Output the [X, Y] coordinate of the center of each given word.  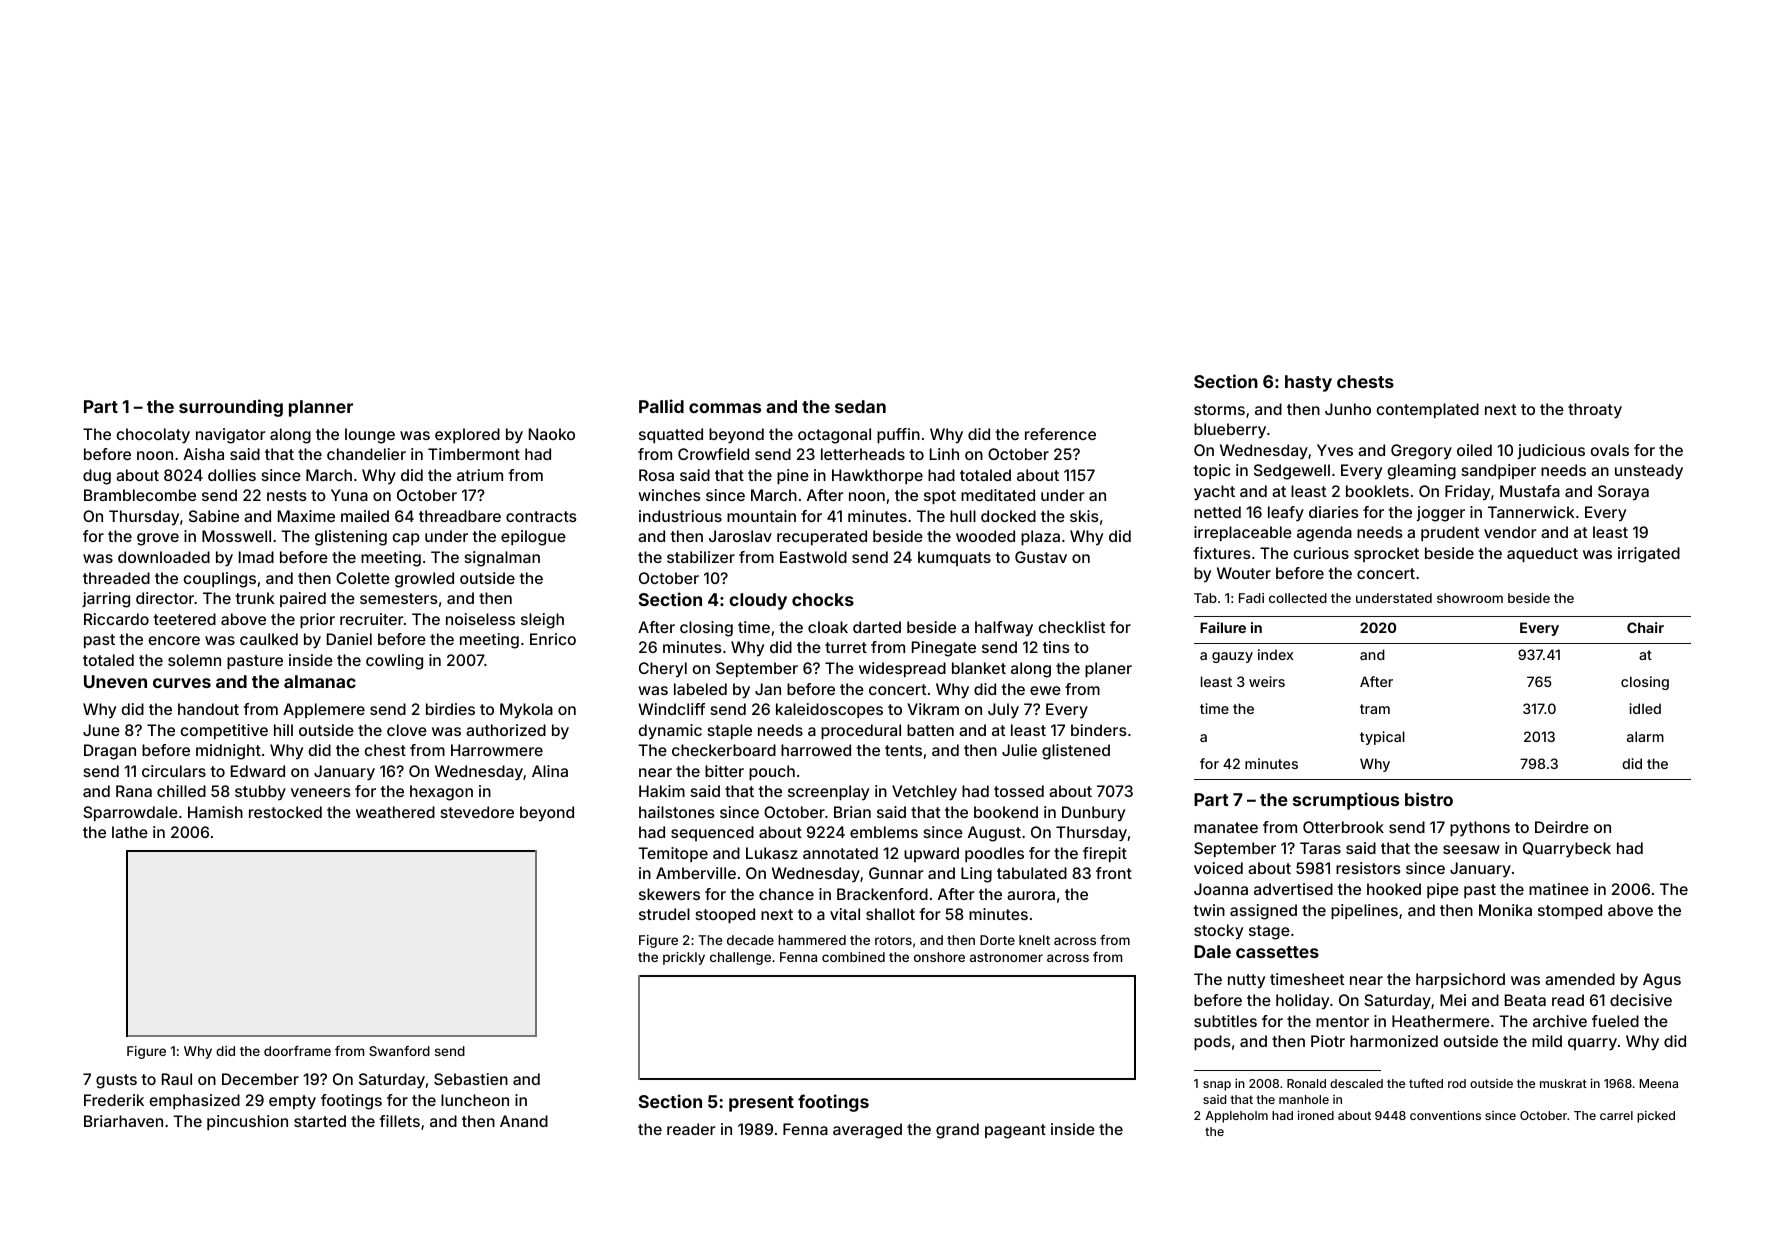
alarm [1645, 736]
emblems [884, 832]
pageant [1015, 1131]
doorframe [297, 1051]
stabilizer [701, 557]
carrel [1616, 1115]
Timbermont [474, 454]
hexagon [441, 793]
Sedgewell [1292, 472]
